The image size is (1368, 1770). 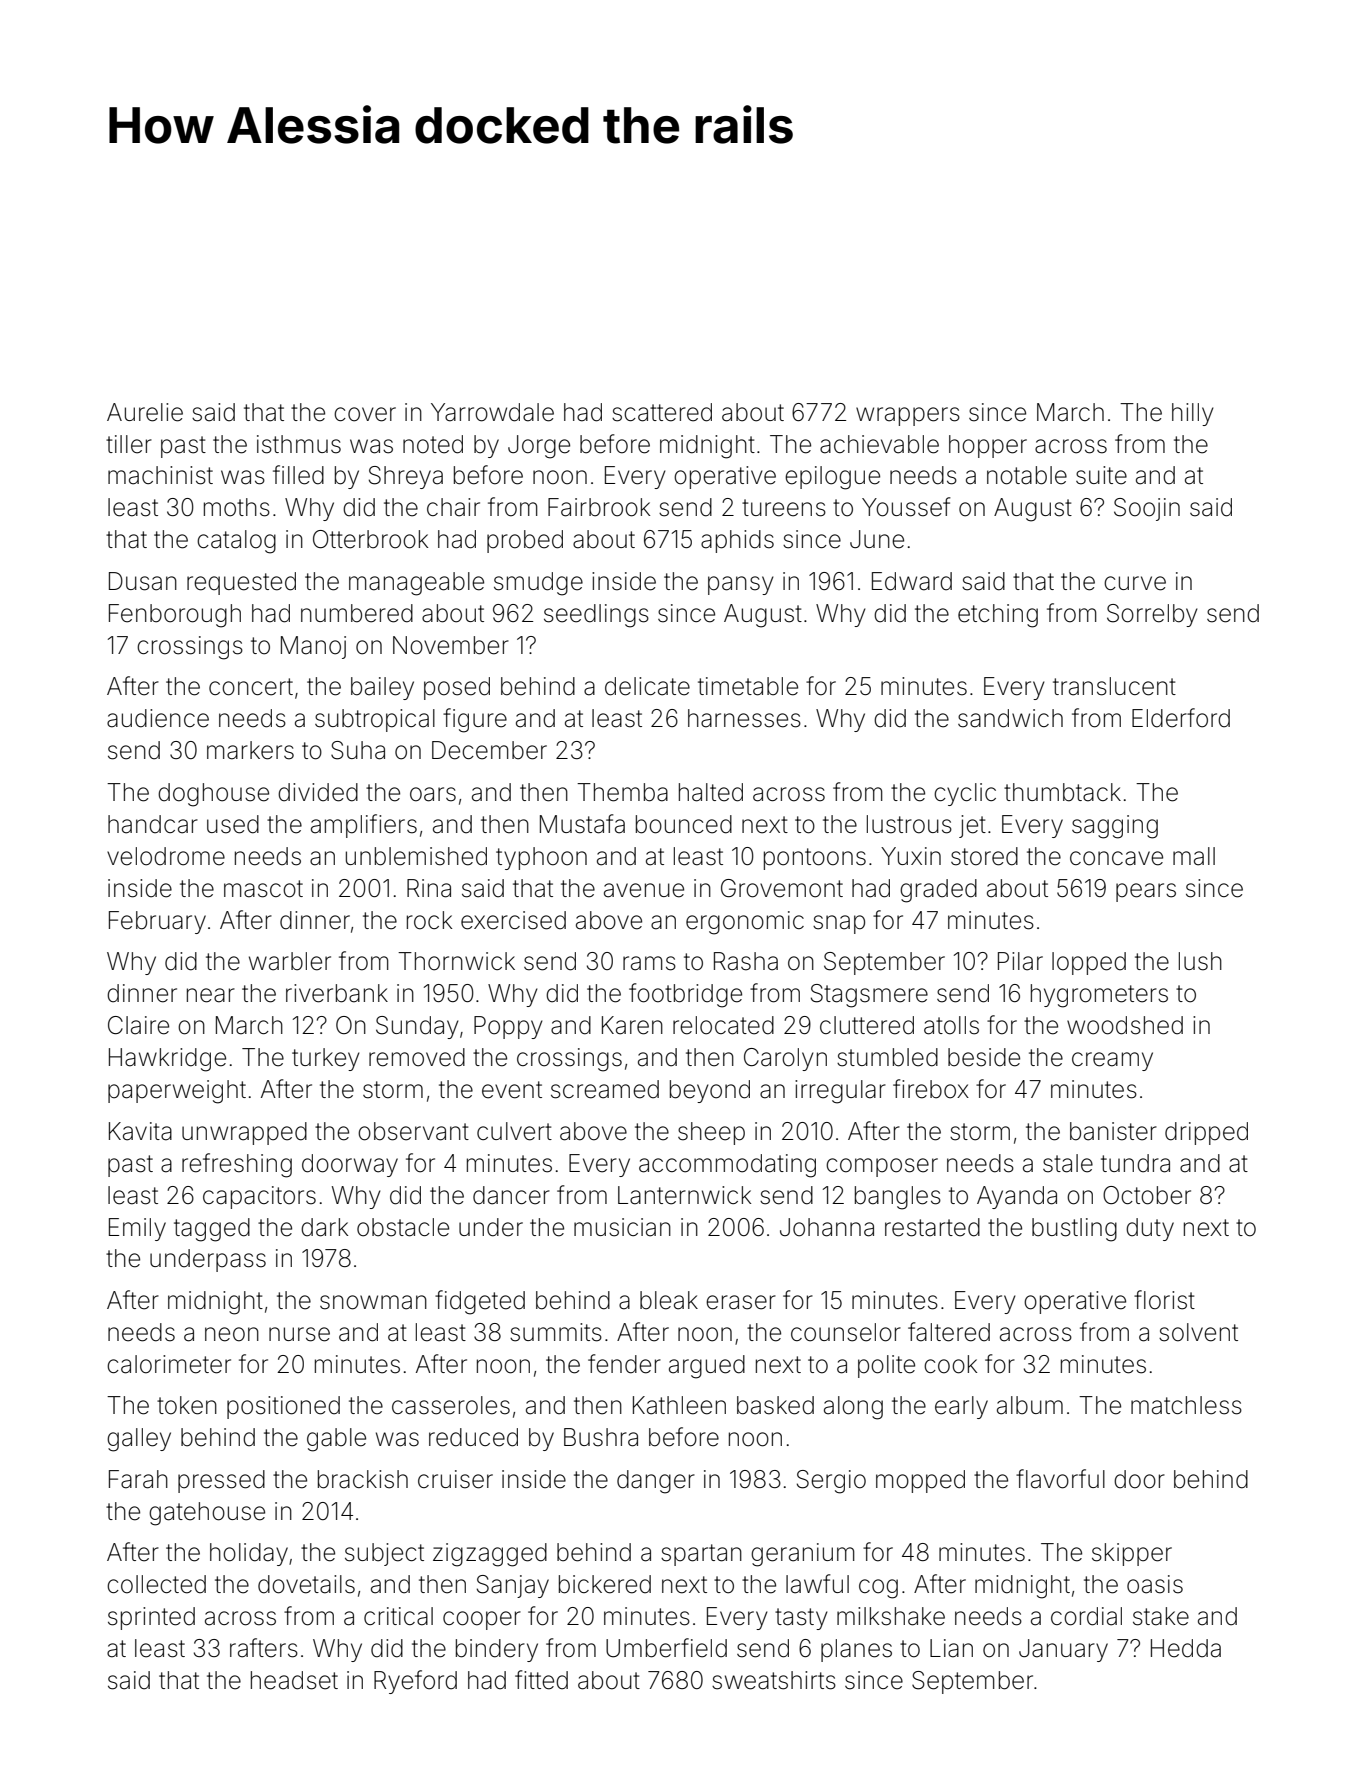 What do you see at coordinates (741, 1302) in the image?
I see `eraser` at bounding box center [741, 1302].
